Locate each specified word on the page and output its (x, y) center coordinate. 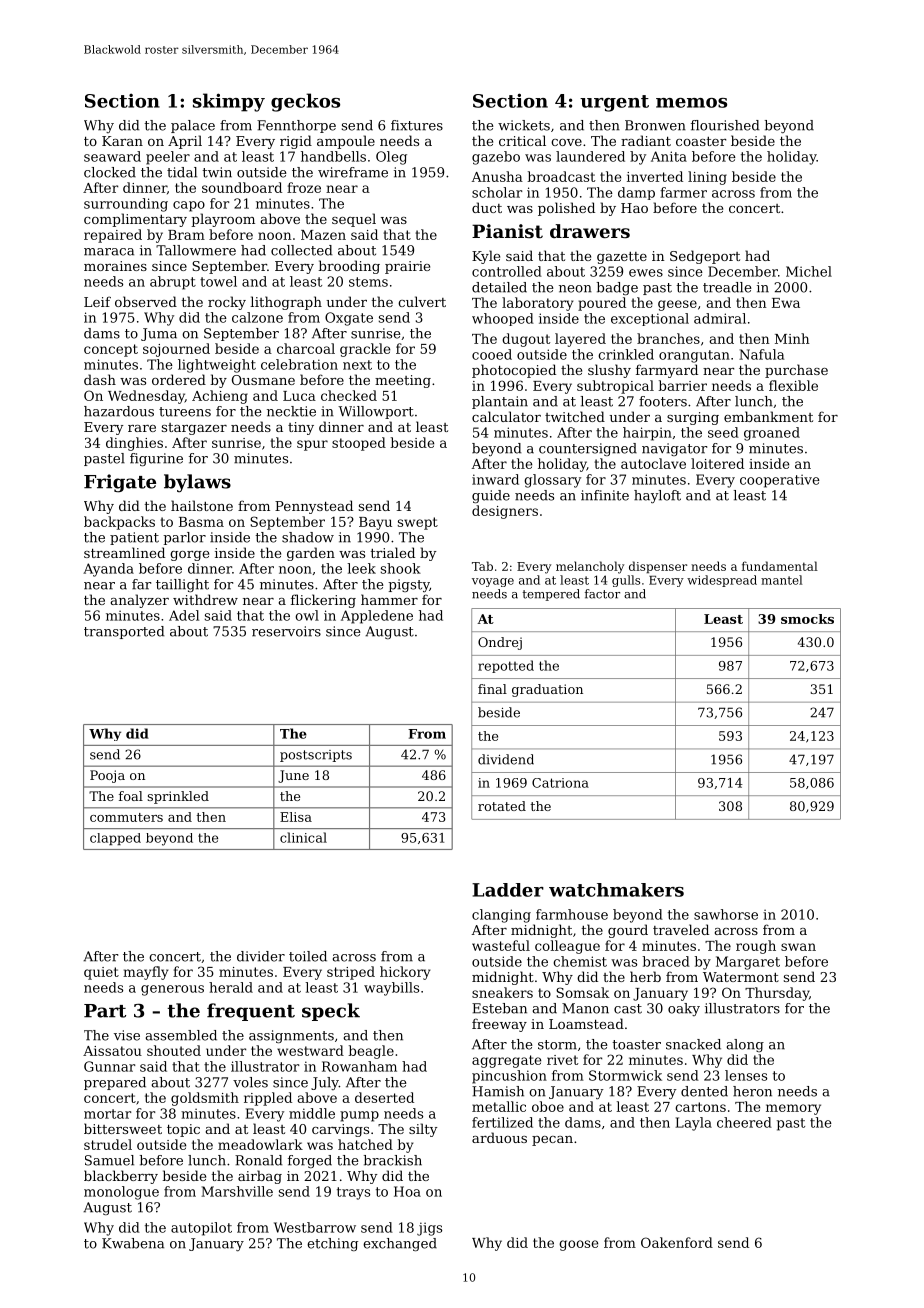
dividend (506, 759)
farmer (683, 192)
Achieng (220, 397)
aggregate (506, 1061)
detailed (499, 287)
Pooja (107, 776)
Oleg (391, 158)
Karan (122, 141)
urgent (614, 103)
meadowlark (260, 1144)
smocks (807, 619)
